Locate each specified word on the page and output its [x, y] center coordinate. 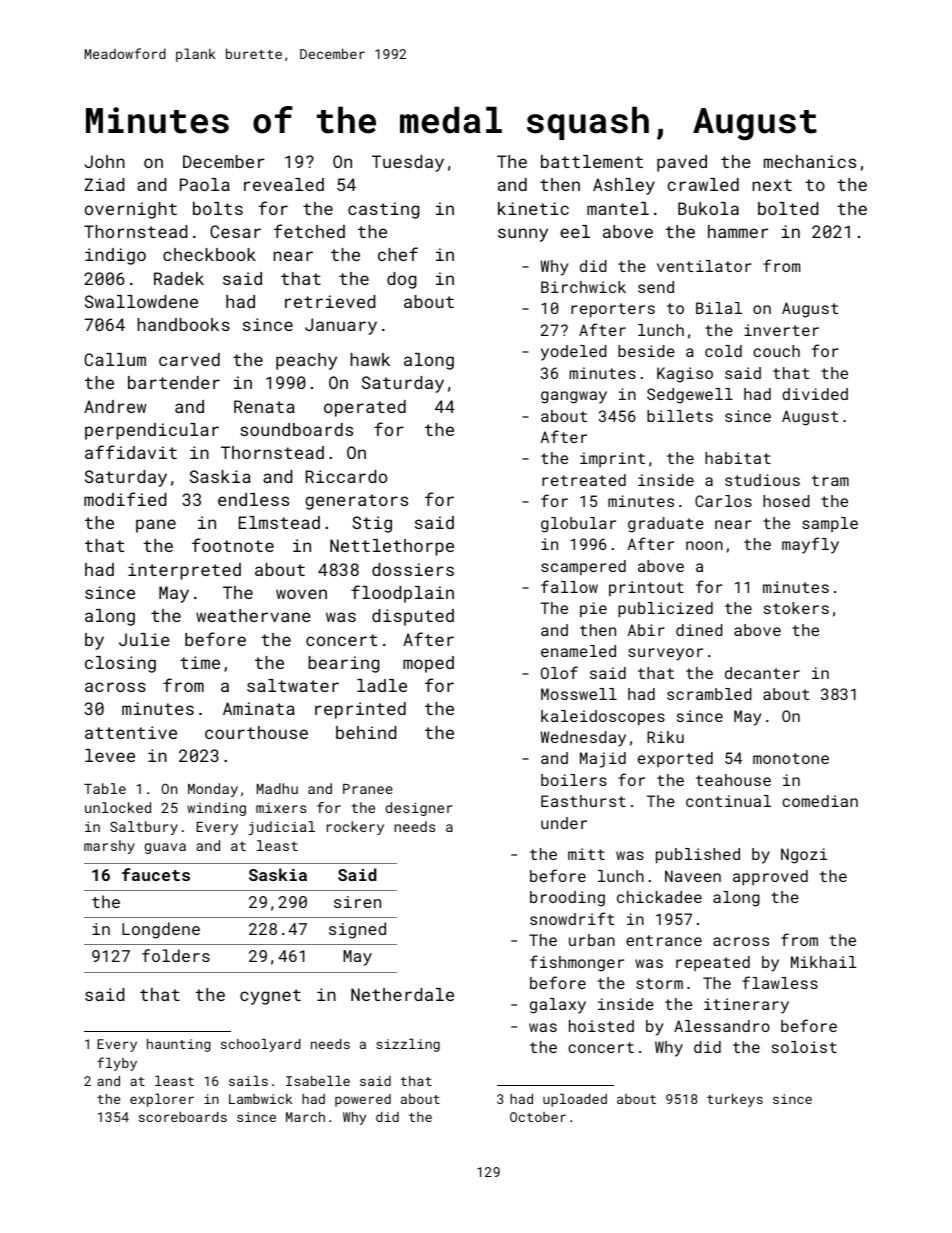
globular [578, 525]
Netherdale [402, 994]
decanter [762, 673]
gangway [574, 397]
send [656, 287]
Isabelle [318, 1081]
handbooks [183, 324]
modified [125, 499]
